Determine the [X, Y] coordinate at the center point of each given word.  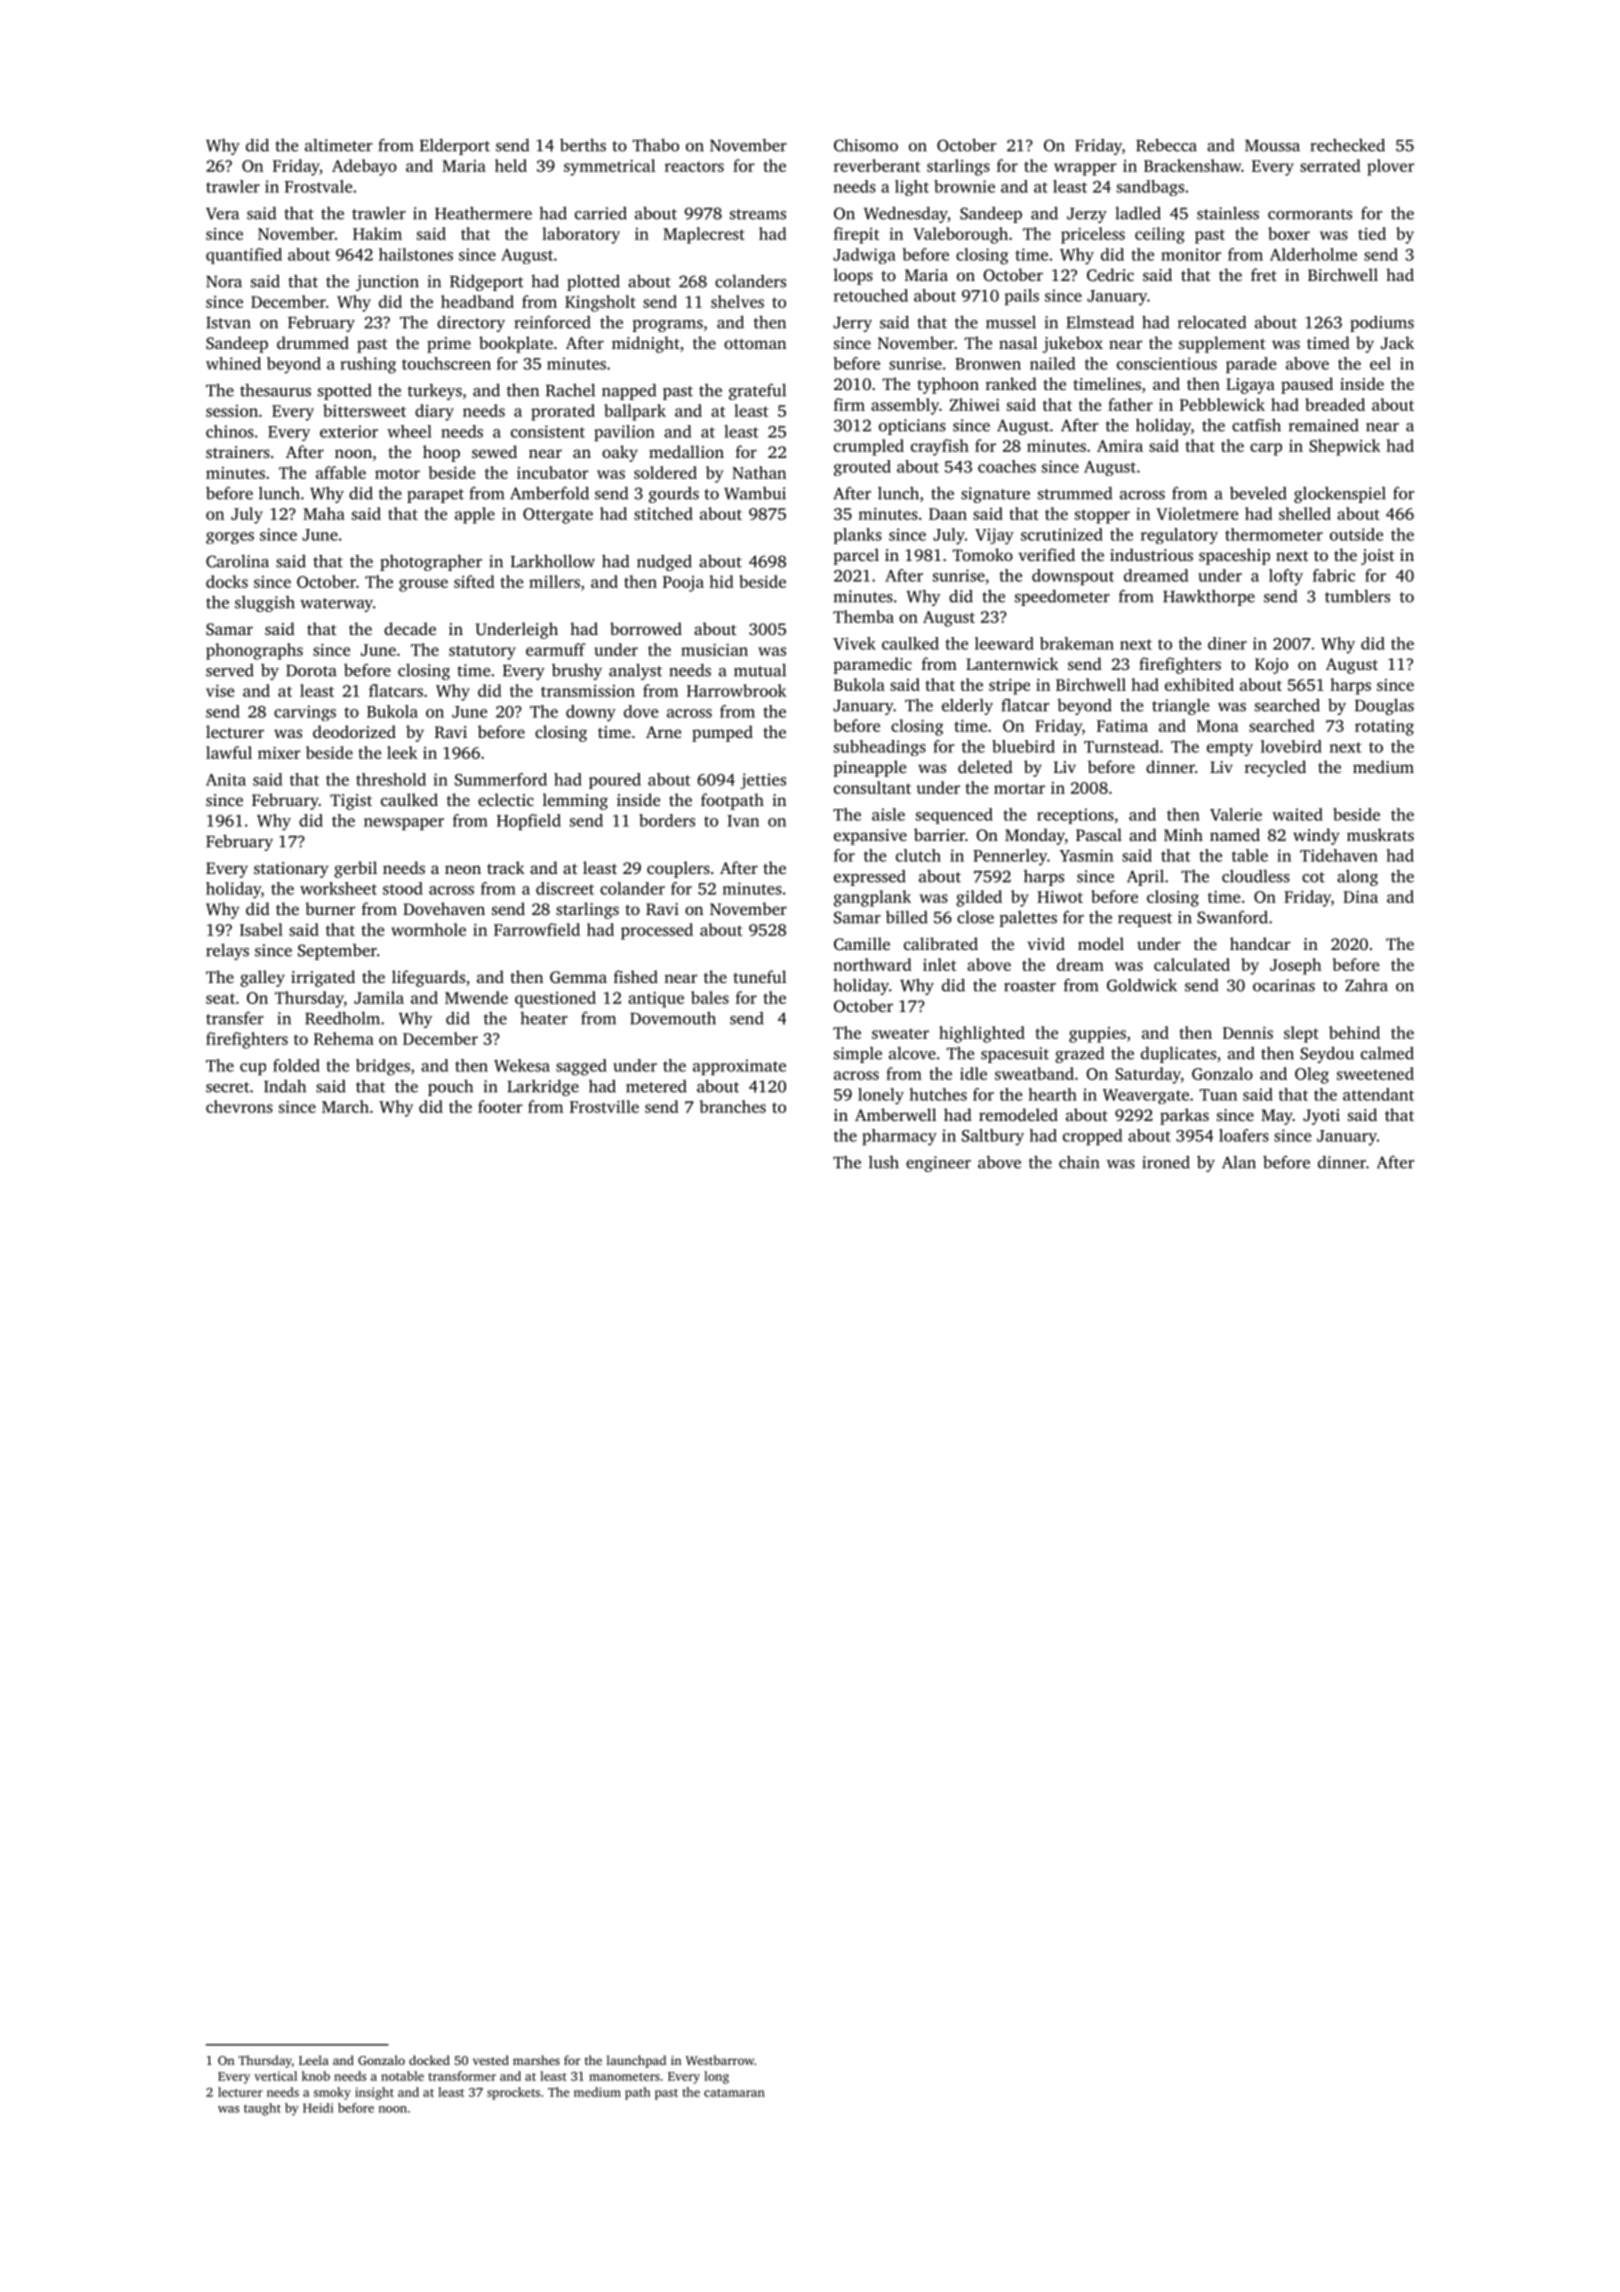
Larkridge [543, 1088]
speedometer [1062, 598]
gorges [230, 538]
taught [262, 2109]
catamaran [734, 2093]
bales [710, 997]
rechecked [1348, 145]
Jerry [852, 324]
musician [714, 650]
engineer [938, 1164]
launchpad [636, 2061]
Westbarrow [720, 2060]
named [1235, 834]
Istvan [228, 323]
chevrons [239, 1106]
